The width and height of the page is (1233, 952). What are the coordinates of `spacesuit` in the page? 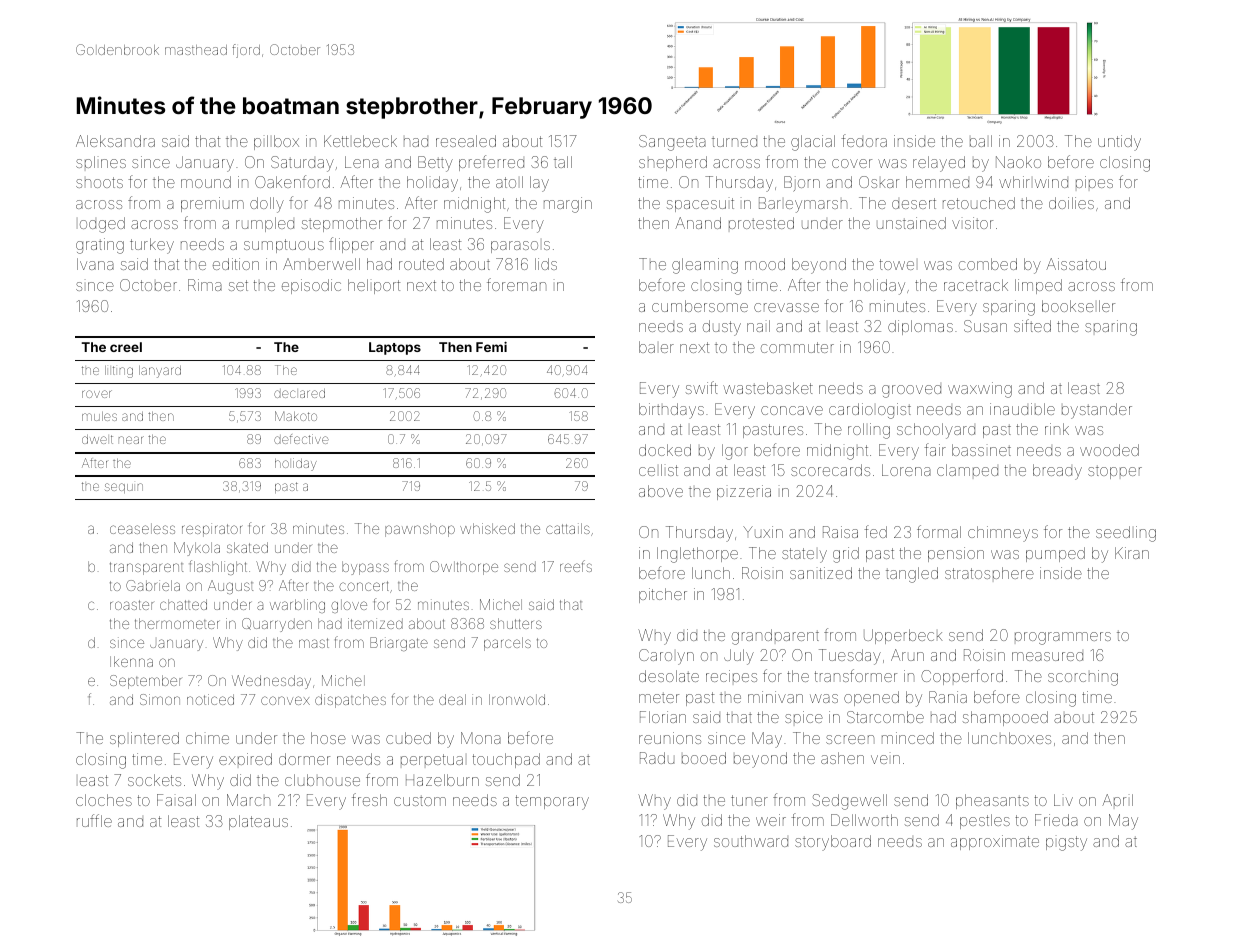 It's located at (700, 205).
